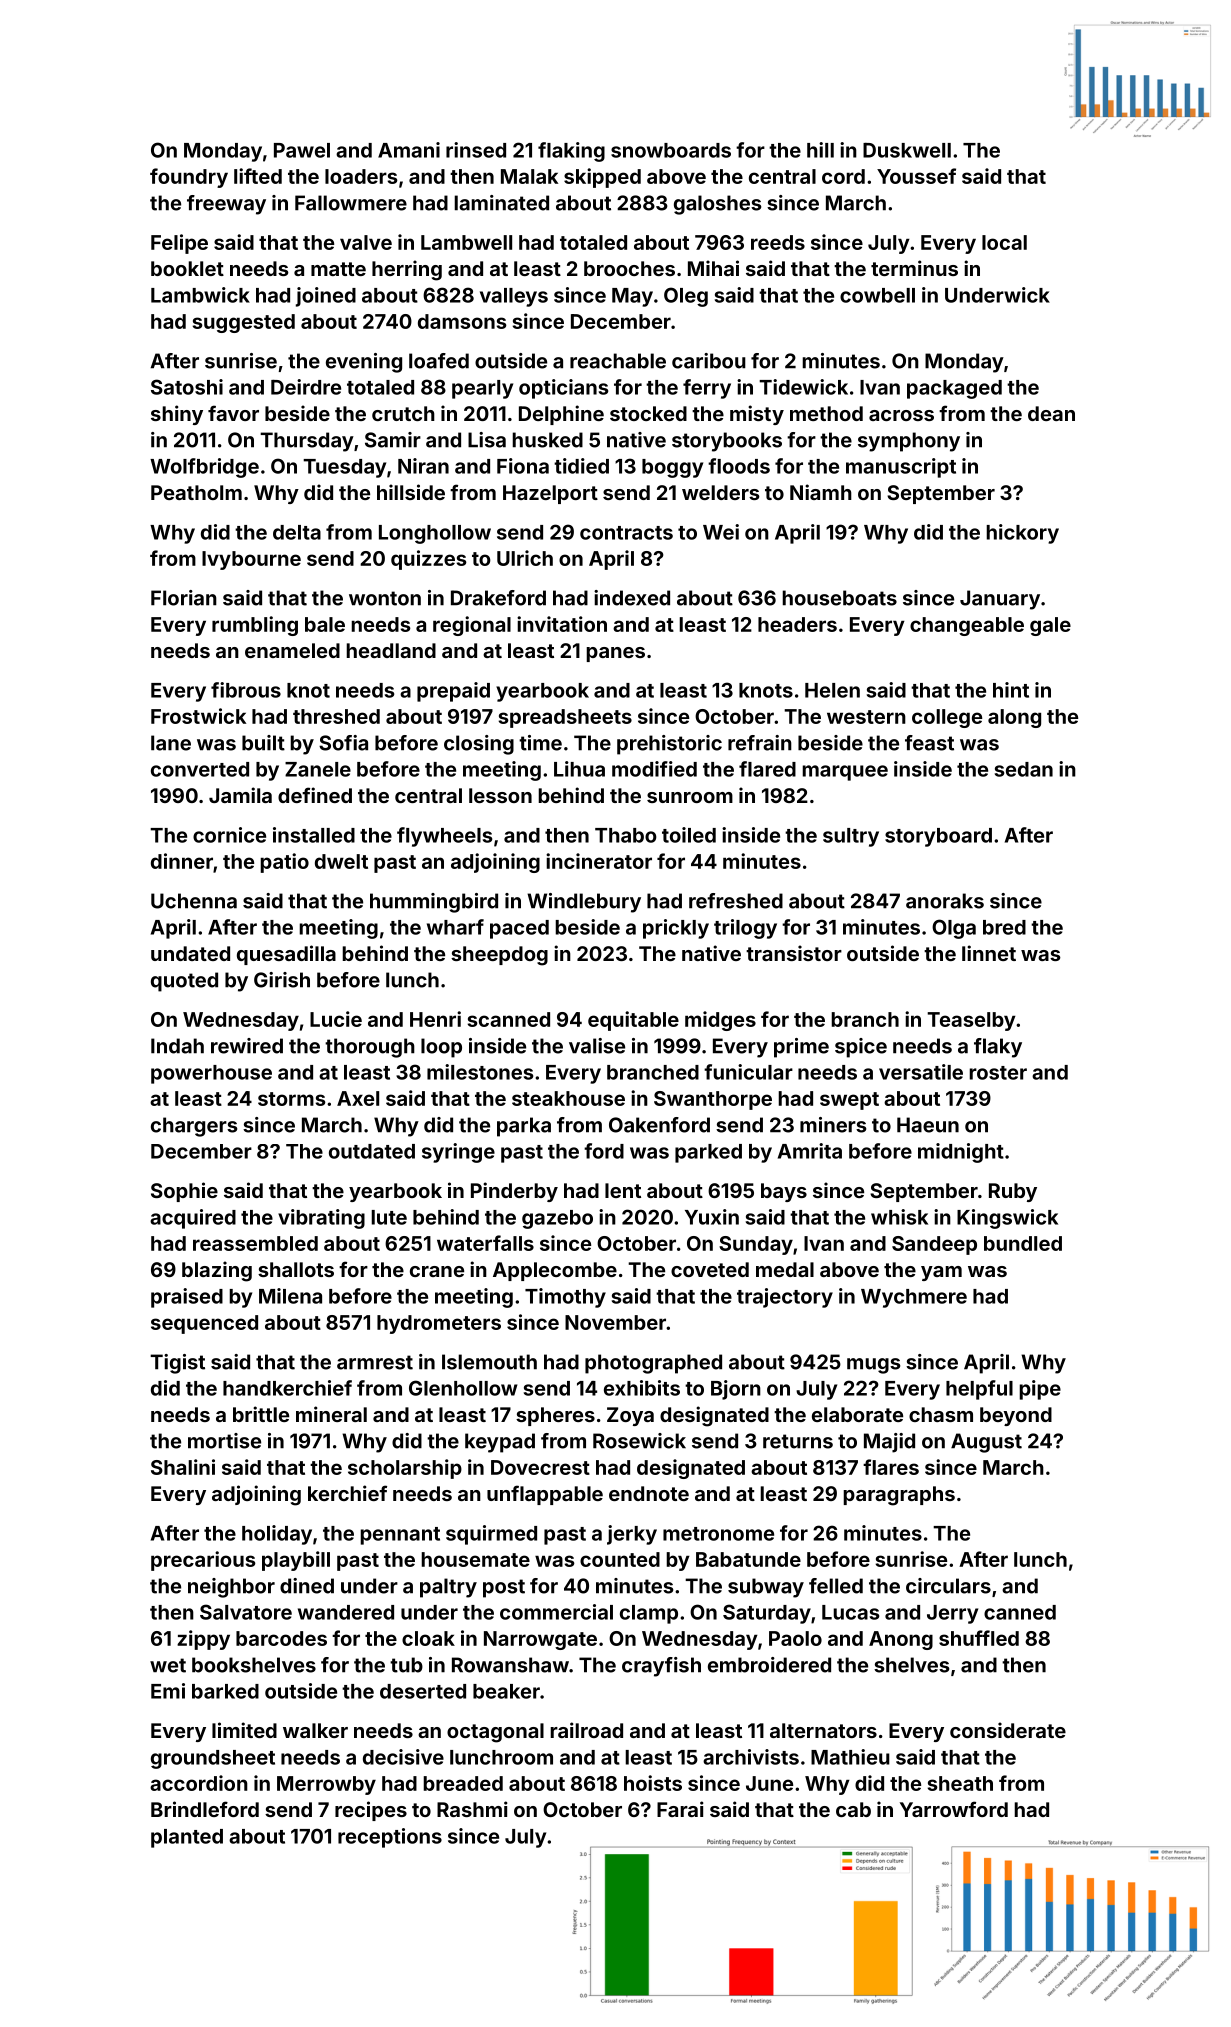 This screenshot has width=1231, height=2027. What do you see at coordinates (255, 1243) in the screenshot?
I see `reassembled` at bounding box center [255, 1243].
